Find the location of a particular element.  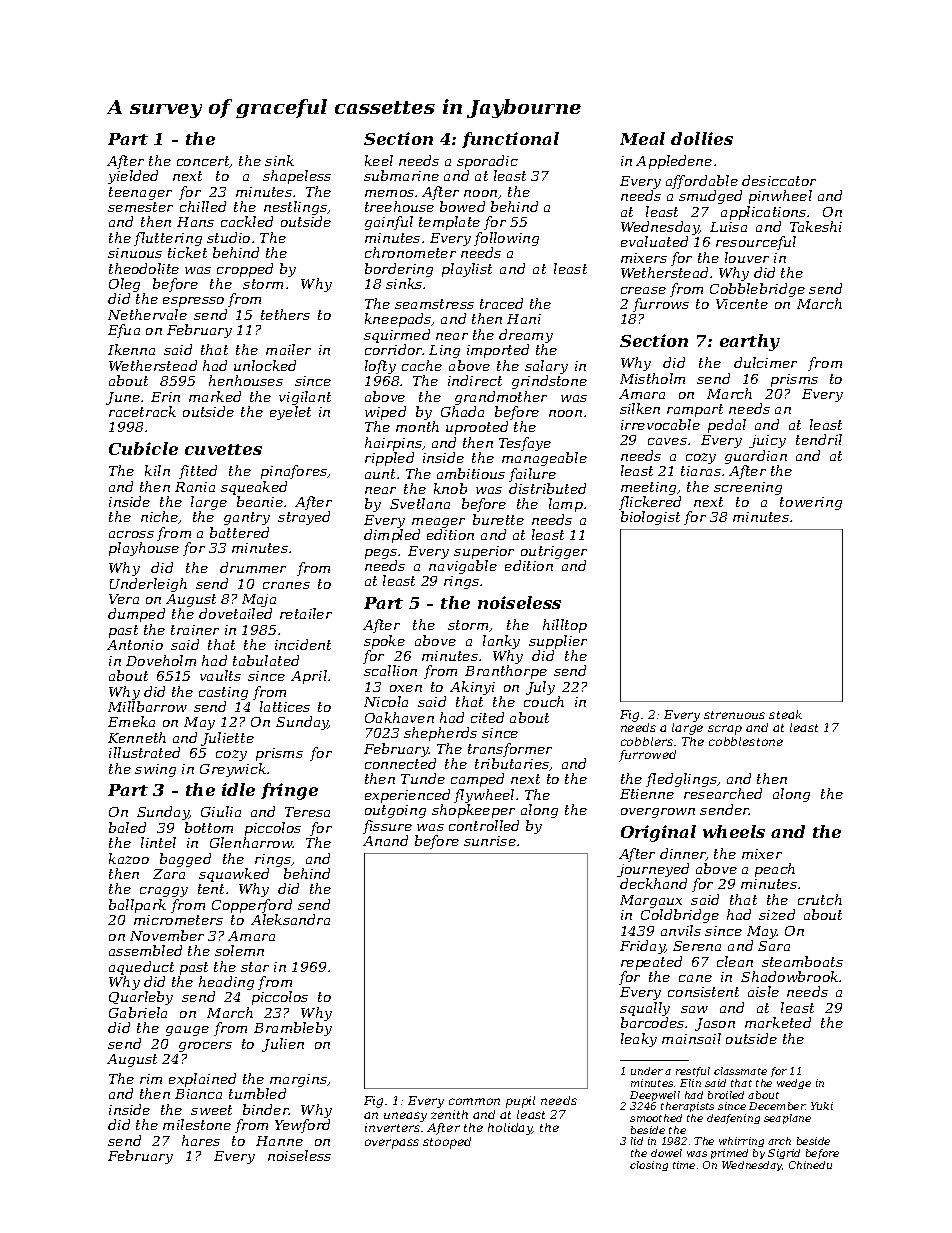

outrigger is located at coordinates (554, 552).
